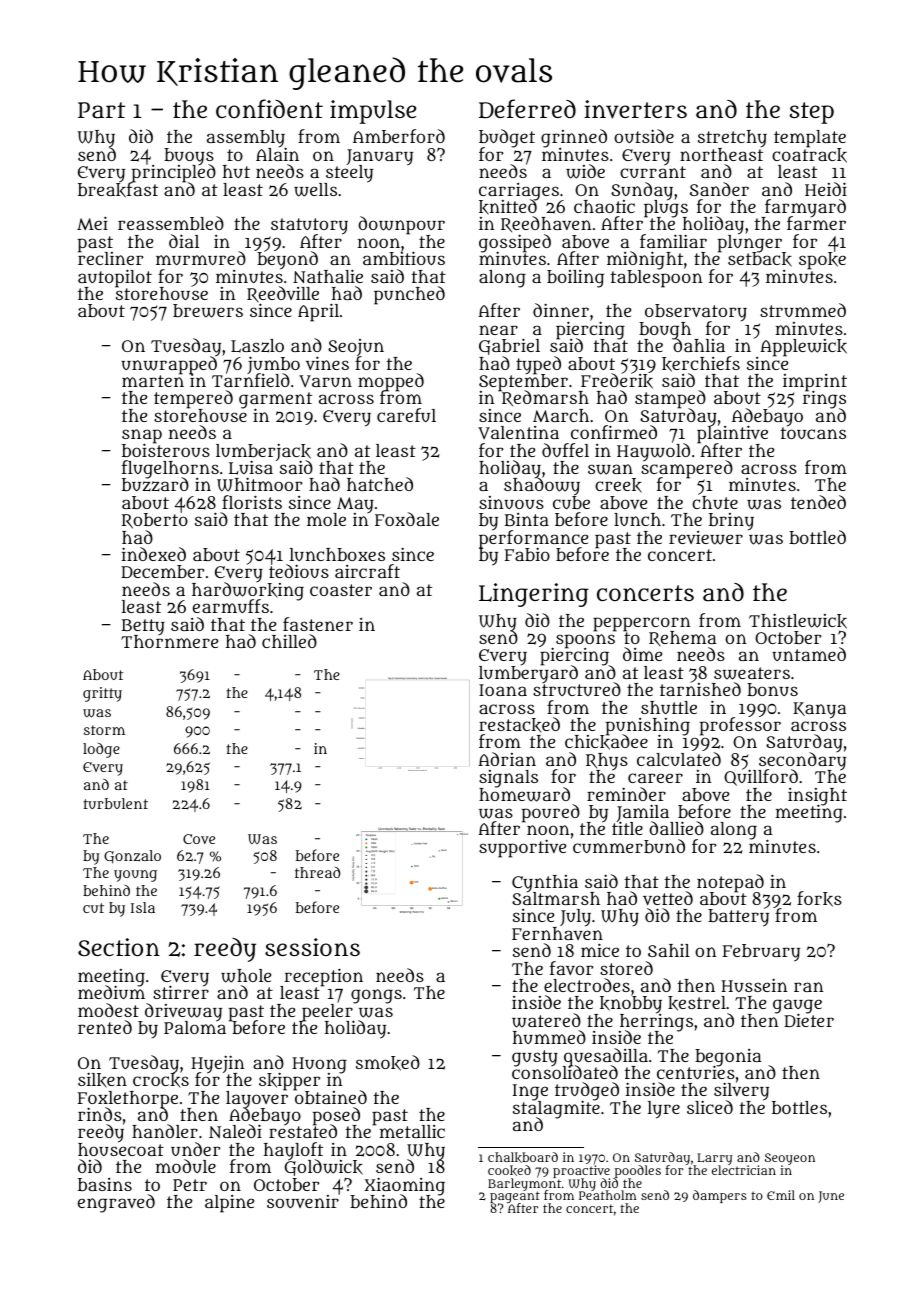 The width and height of the screenshot is (924, 1308). What do you see at coordinates (405, 1186) in the screenshot?
I see `Xiaoming` at bounding box center [405, 1186].
